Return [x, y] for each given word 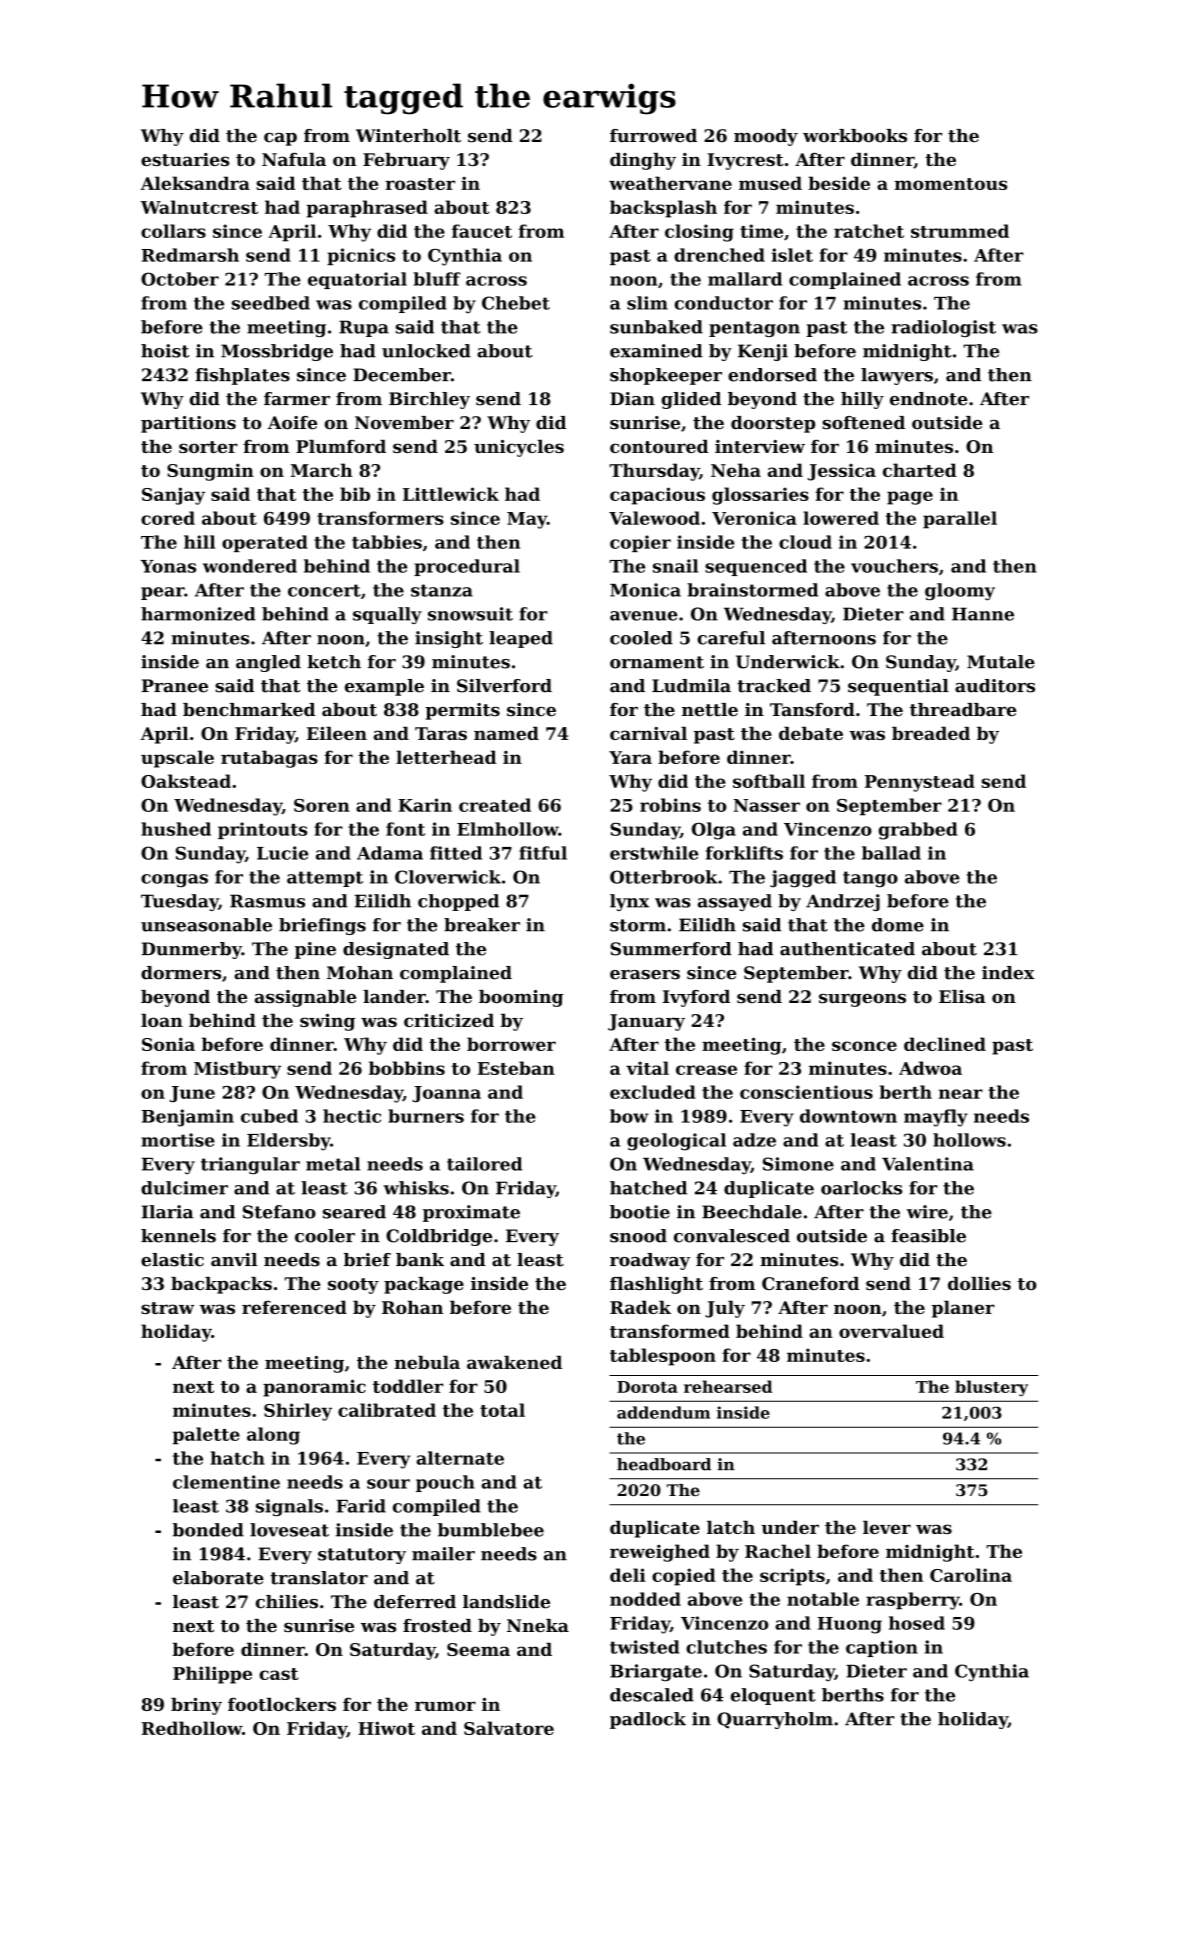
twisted [645, 1647]
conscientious [806, 1092]
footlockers [282, 1704]
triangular [250, 1166]
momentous [951, 184]
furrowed [653, 136]
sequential [898, 687]
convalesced [732, 1236]
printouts [262, 830]
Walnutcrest [199, 207]
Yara [630, 757]
